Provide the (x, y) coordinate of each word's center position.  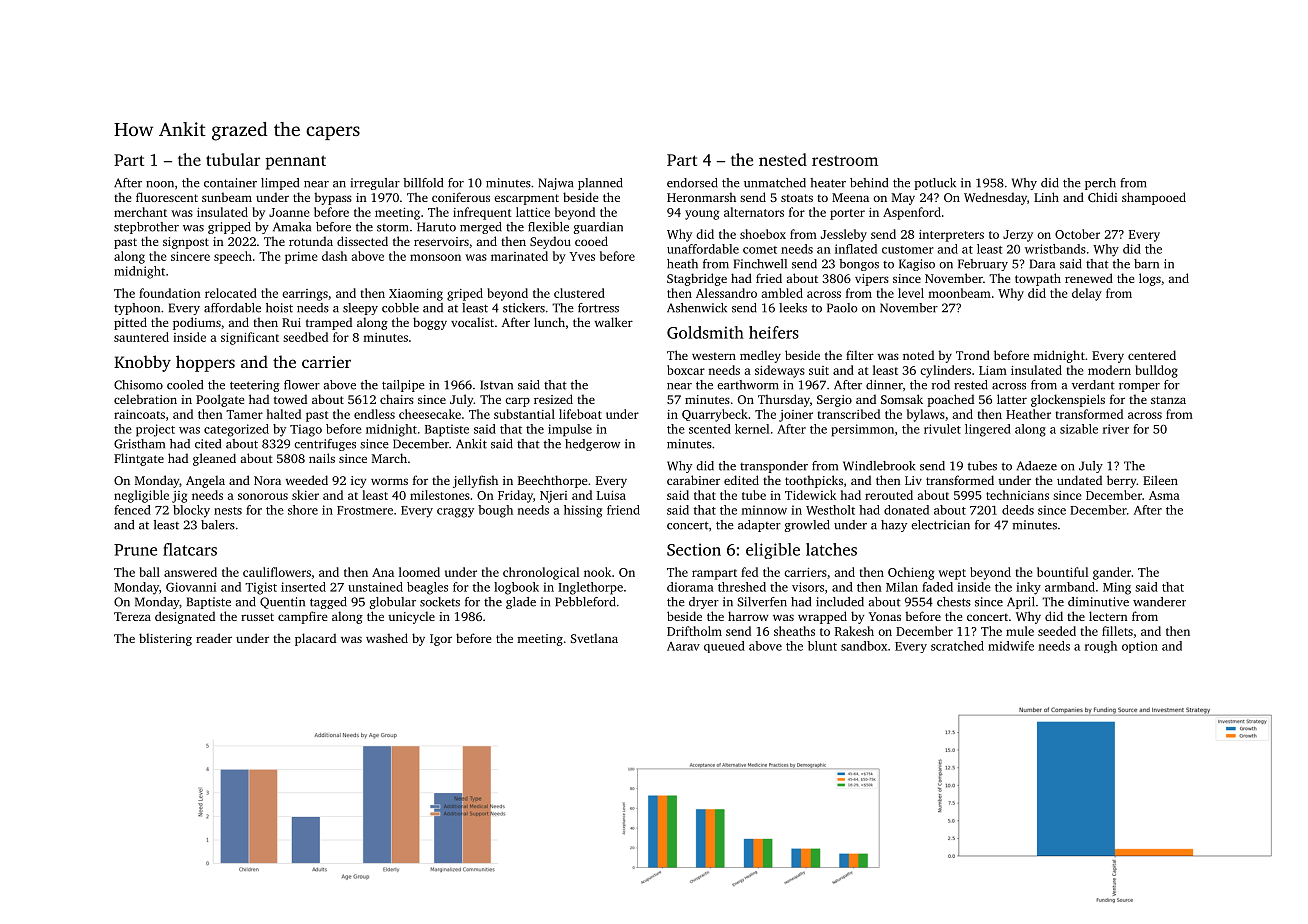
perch (1100, 184)
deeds (1018, 510)
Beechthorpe (552, 481)
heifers (774, 332)
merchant (140, 212)
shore (303, 510)
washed (387, 638)
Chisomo (138, 385)
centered (1152, 355)
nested (783, 159)
